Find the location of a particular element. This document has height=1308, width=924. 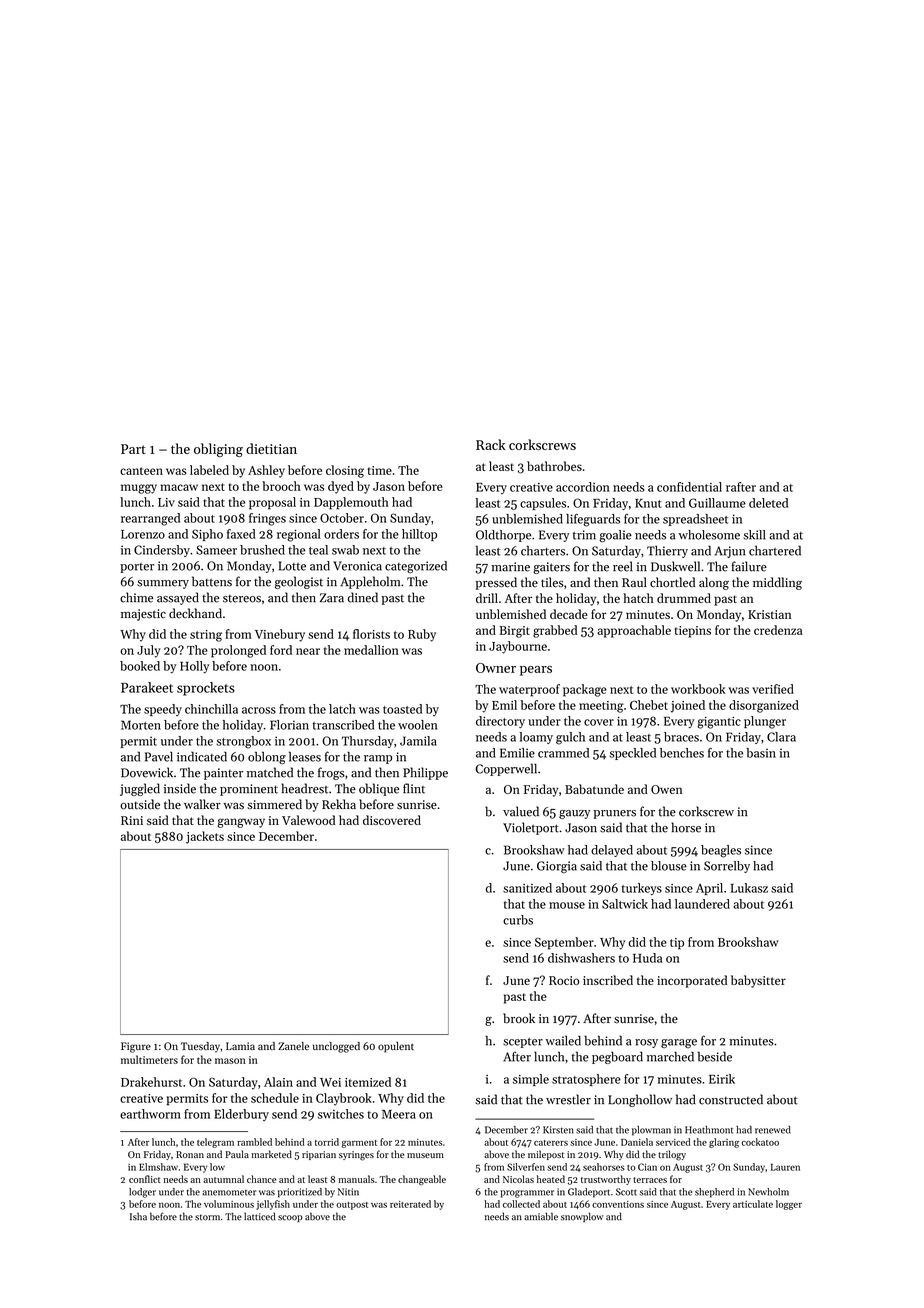

Duskwell is located at coordinates (675, 566).
